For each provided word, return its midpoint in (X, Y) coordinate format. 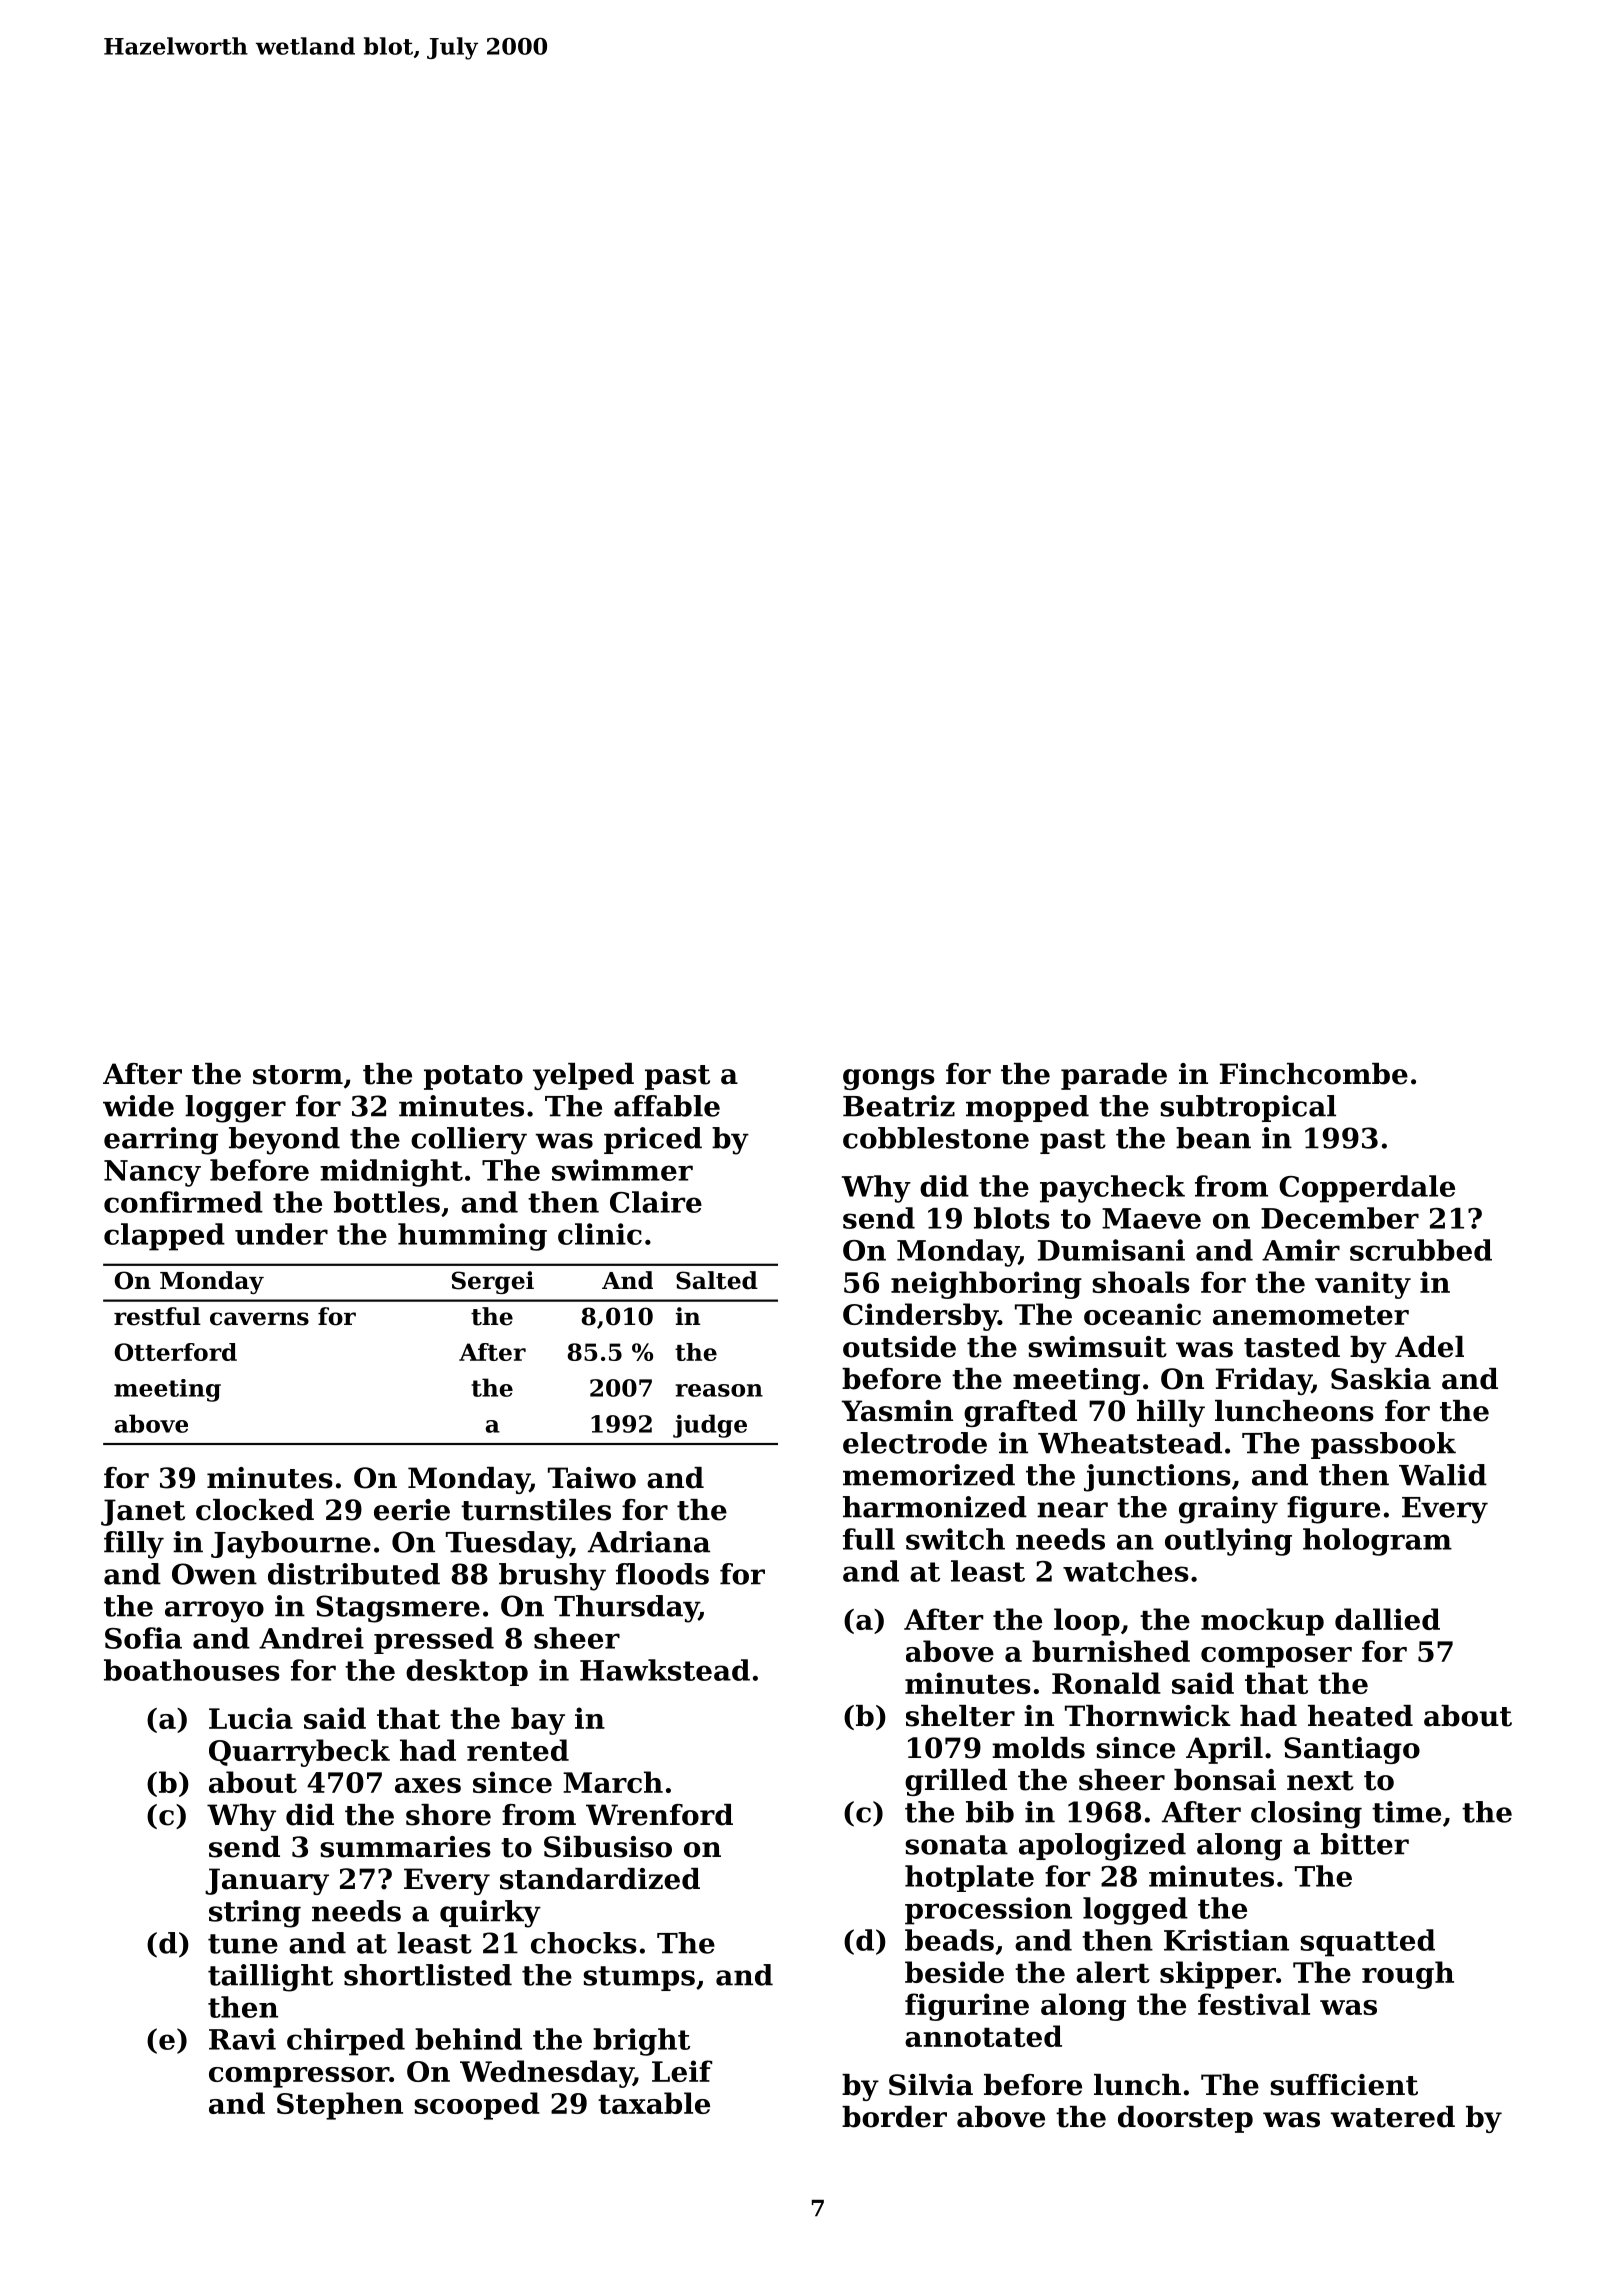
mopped (1027, 1108)
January (267, 1881)
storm (298, 1075)
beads (949, 1940)
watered (1392, 2117)
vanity (1363, 1285)
